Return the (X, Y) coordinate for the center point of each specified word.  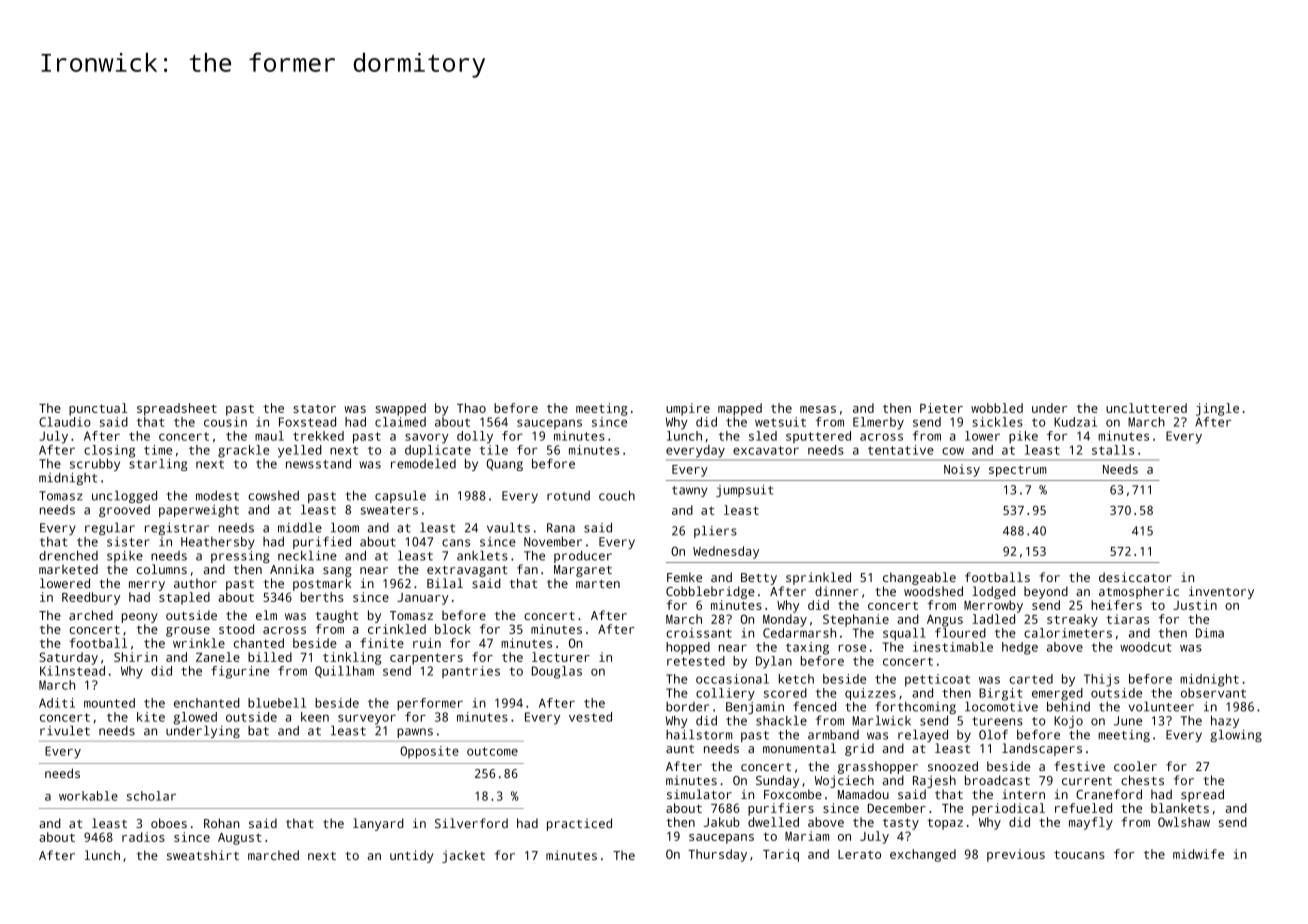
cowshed (273, 496)
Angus (945, 621)
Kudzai (1075, 422)
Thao (471, 408)
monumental (799, 748)
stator (314, 408)
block (453, 629)
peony (140, 618)
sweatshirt (203, 855)
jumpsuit (744, 491)
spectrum (1018, 471)
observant (1213, 693)
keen (315, 717)
